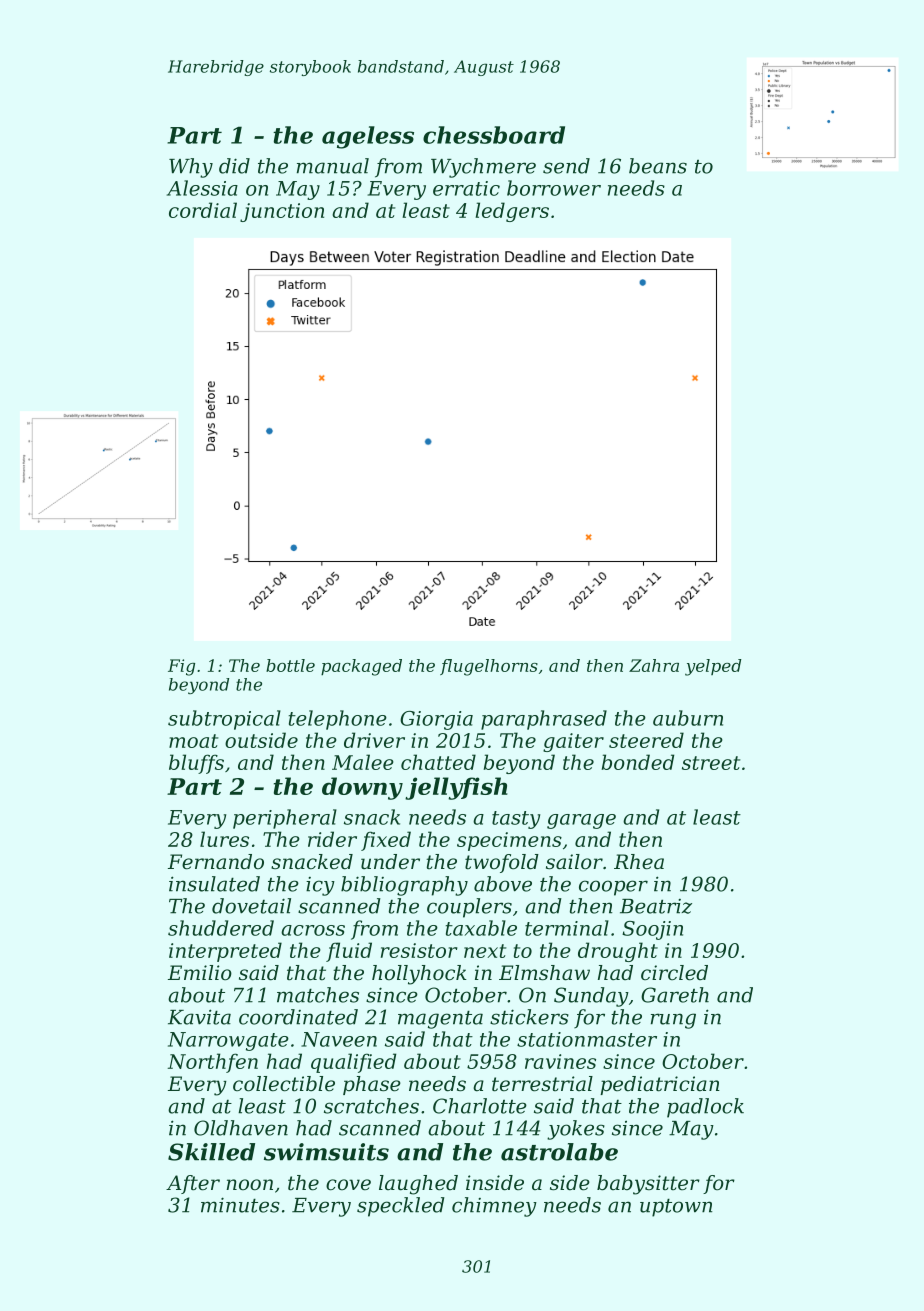  Describe the element at coordinates (368, 137) in the screenshot. I see `ageless` at that location.
